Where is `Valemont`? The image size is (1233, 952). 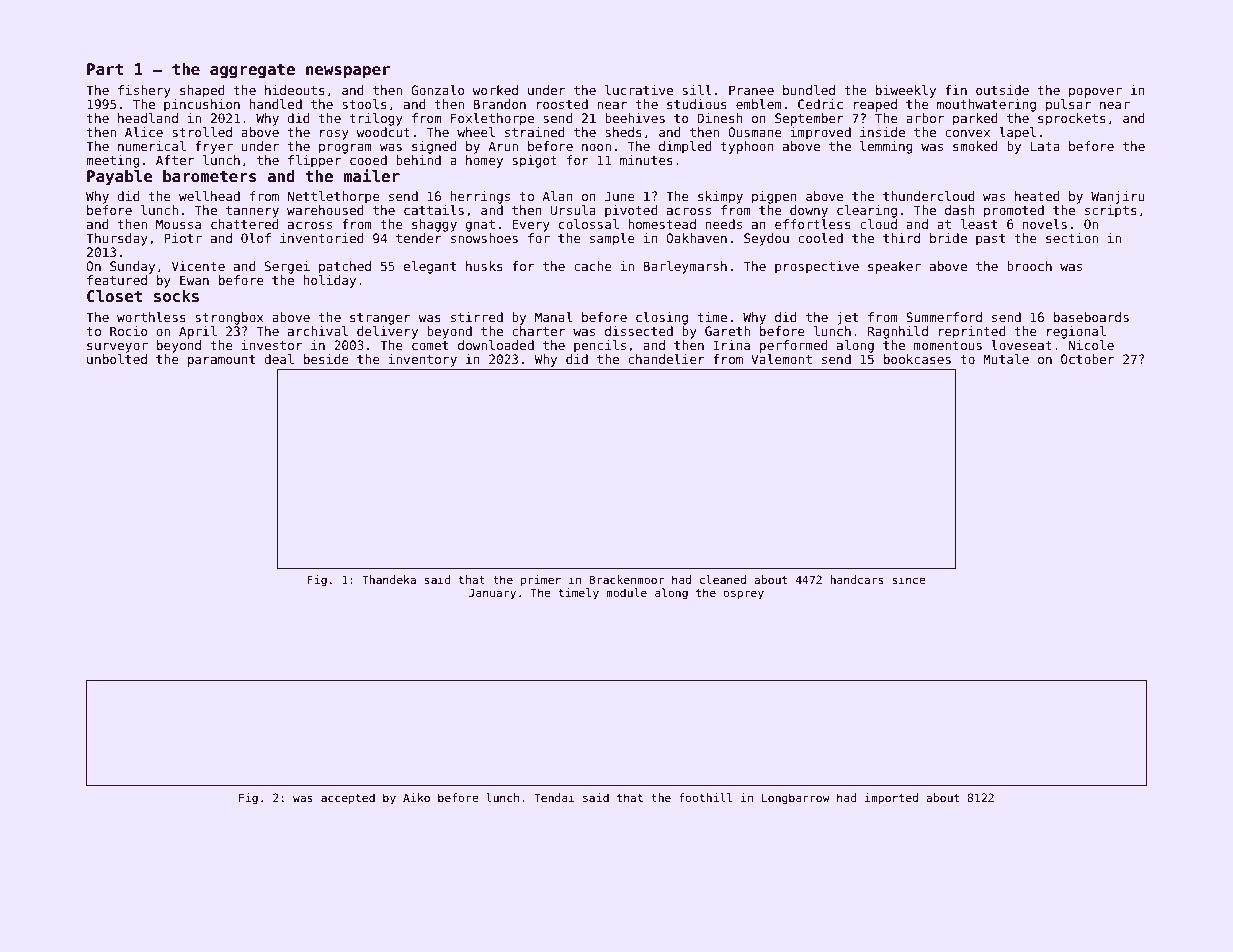
Valemont is located at coordinates (781, 359).
